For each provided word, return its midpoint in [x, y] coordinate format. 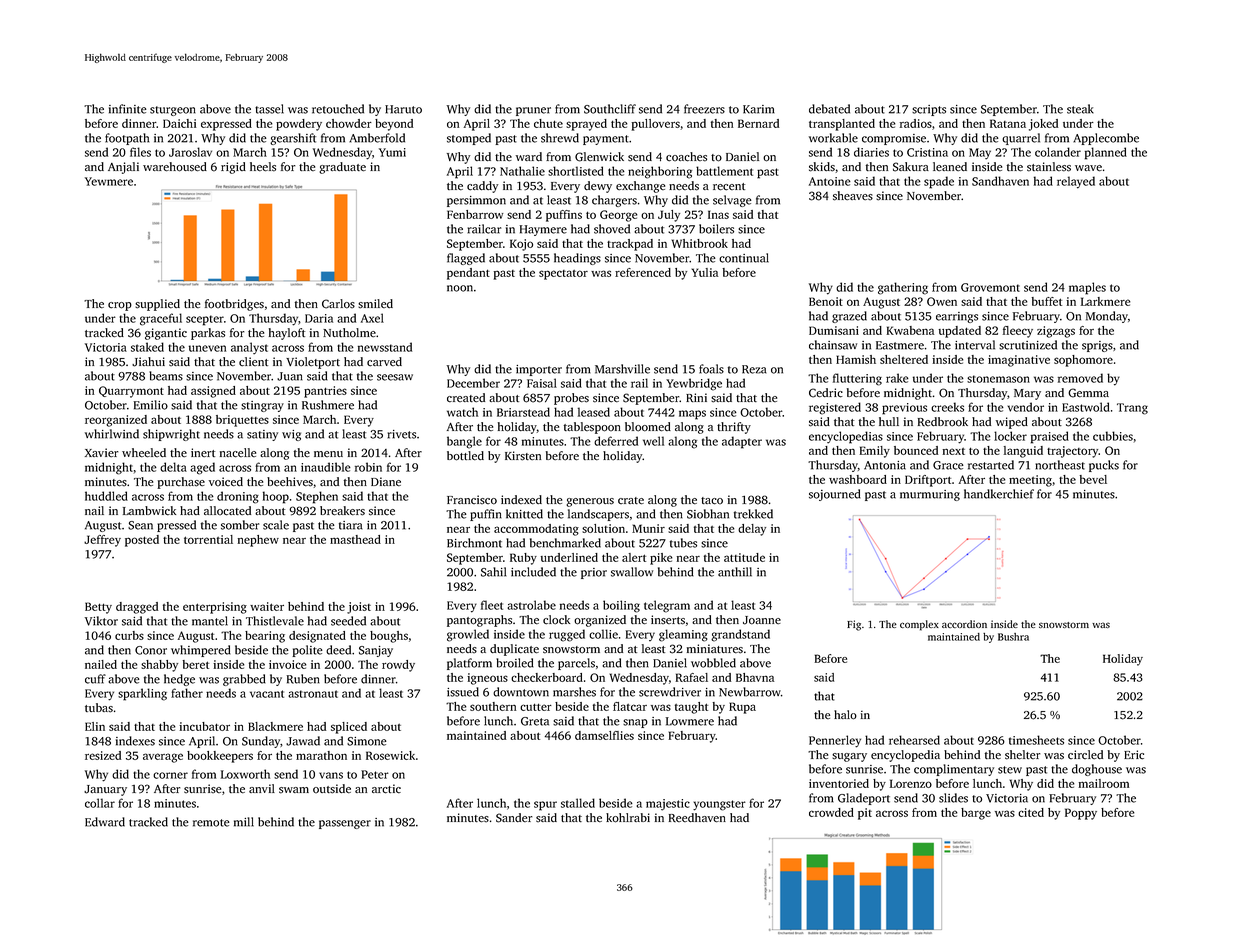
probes [571, 399]
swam [294, 790]
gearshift [293, 139]
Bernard [758, 123]
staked [147, 347]
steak [1080, 109]
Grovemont [990, 287]
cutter [536, 707]
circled [1085, 754]
